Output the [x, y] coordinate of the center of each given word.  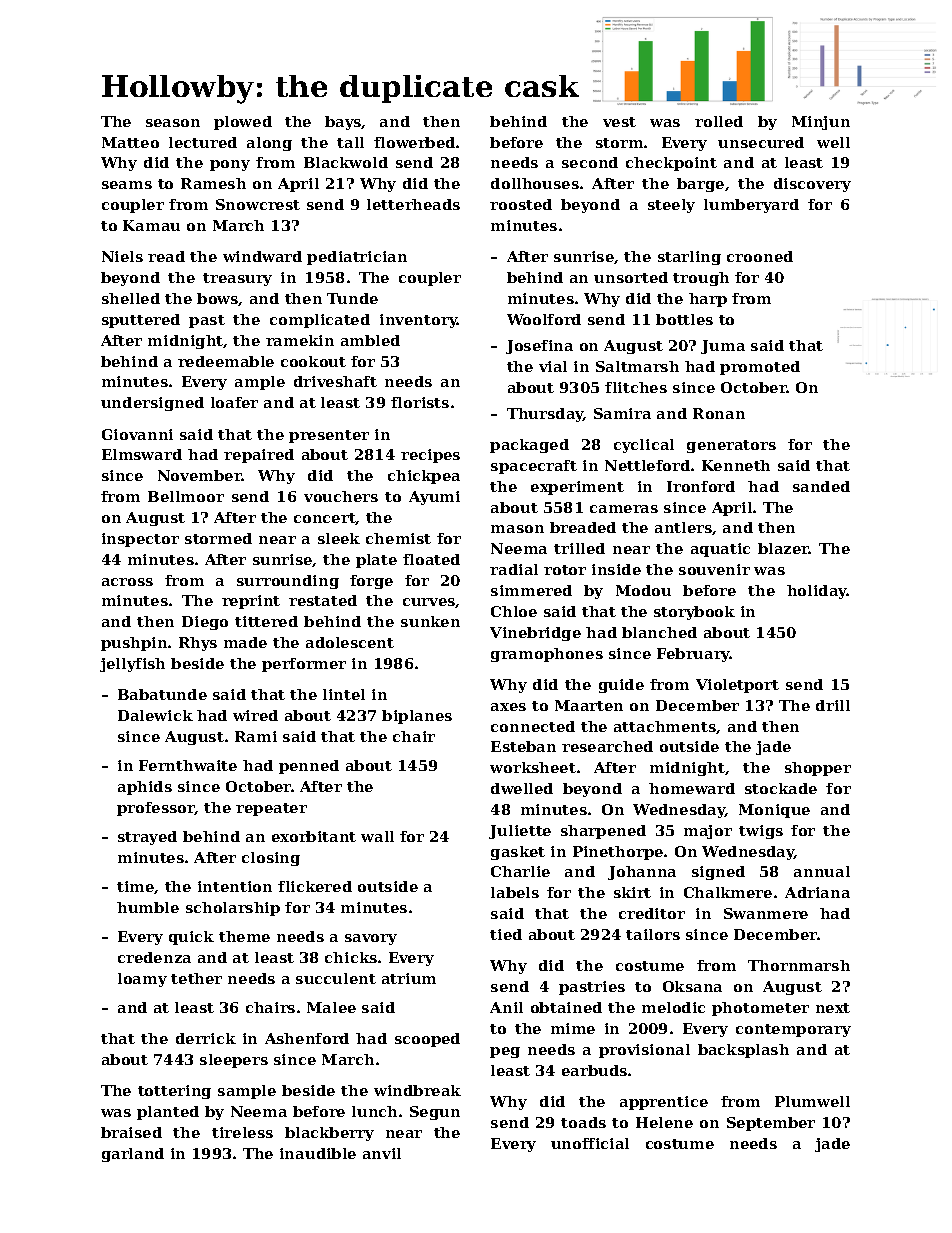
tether [196, 978]
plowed [243, 123]
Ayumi [434, 498]
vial [553, 366]
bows [218, 299]
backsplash [743, 1051]
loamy [142, 980]
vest [619, 122]
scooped [427, 1040]
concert [325, 519]
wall [377, 836]
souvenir [714, 569]
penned [309, 767]
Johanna [642, 873]
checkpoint [671, 164]
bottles [684, 319]
